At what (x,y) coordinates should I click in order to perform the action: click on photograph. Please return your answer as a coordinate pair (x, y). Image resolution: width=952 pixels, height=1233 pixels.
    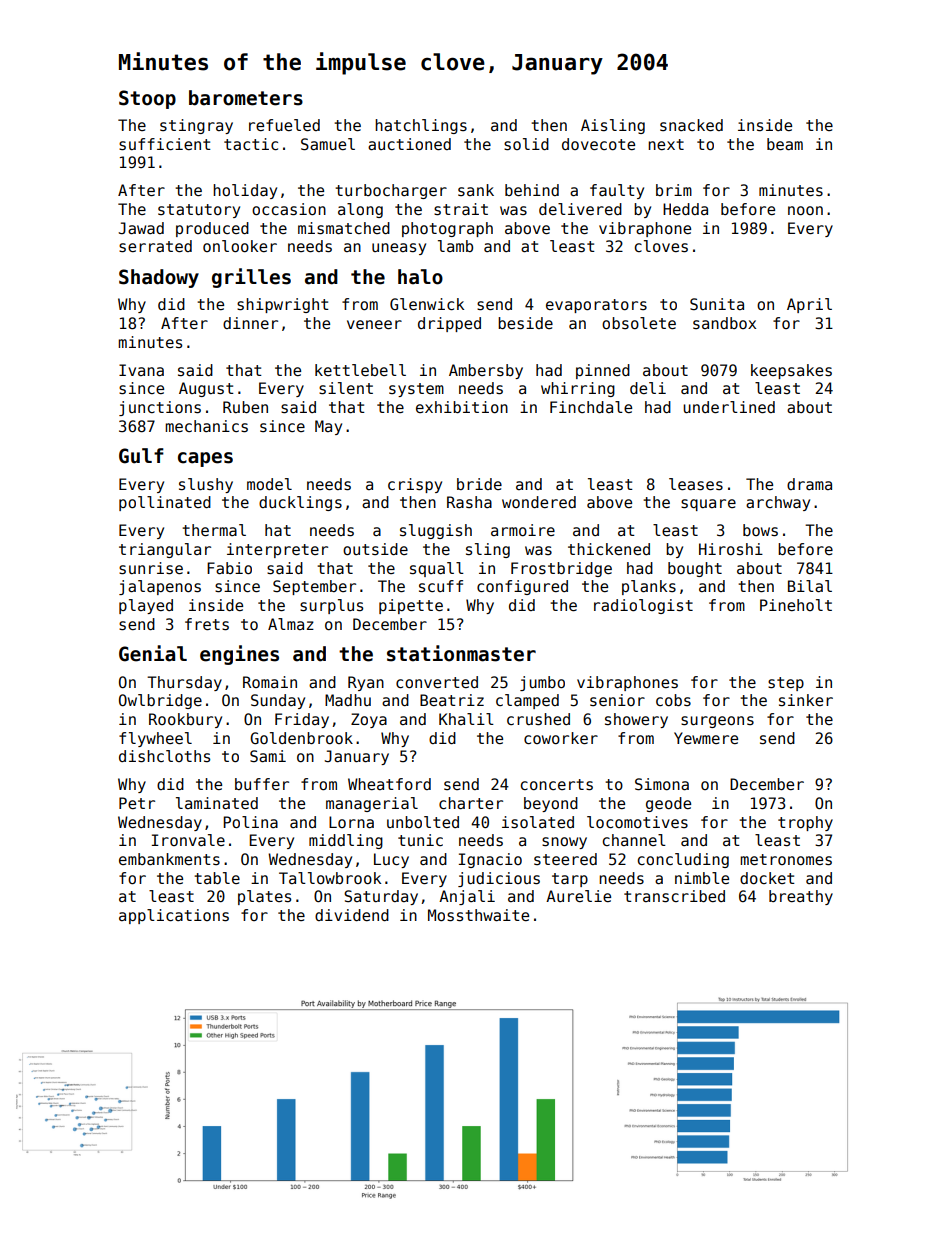
    Looking at the image, I should click on (447, 229).
